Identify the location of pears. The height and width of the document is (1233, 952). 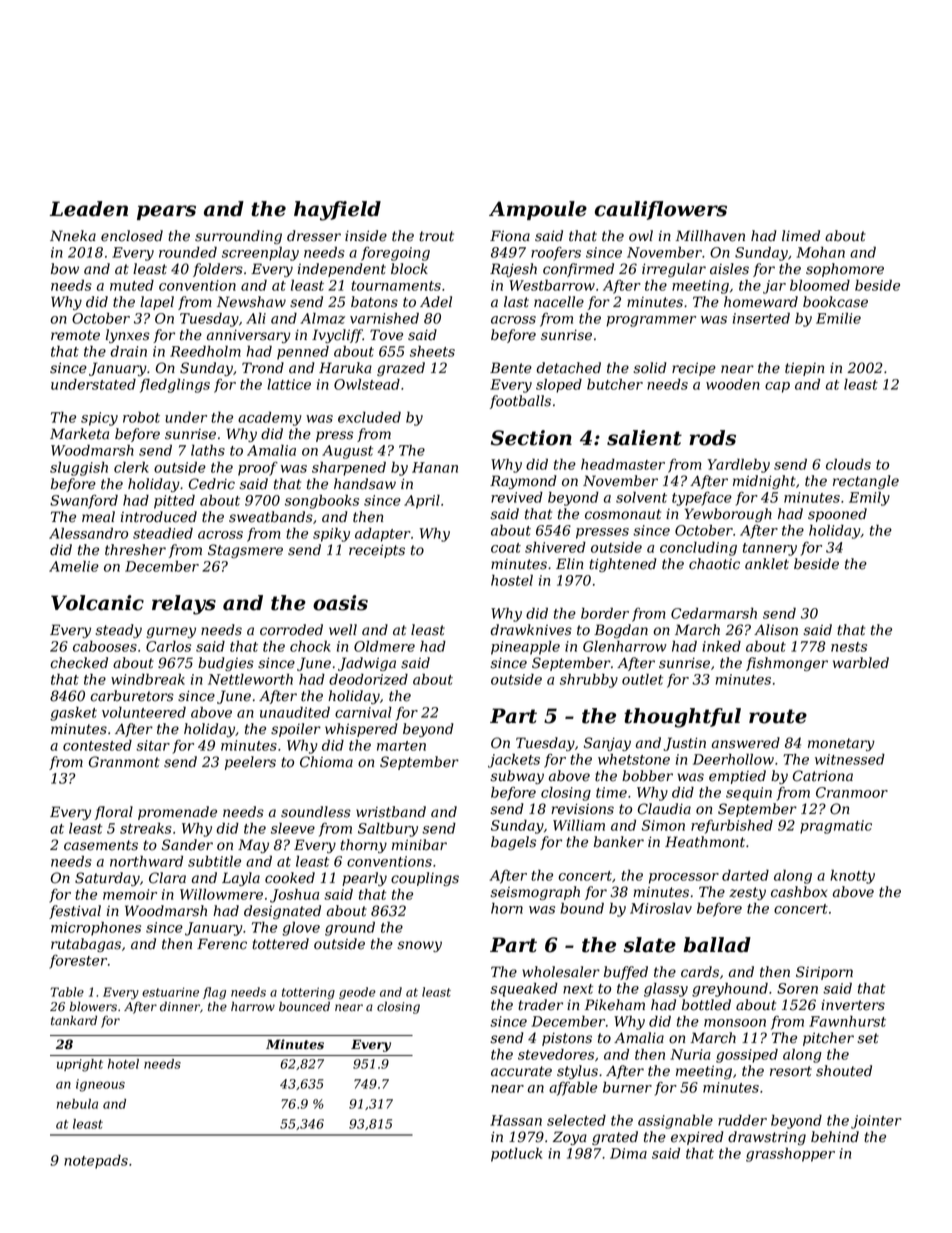
(166, 212).
